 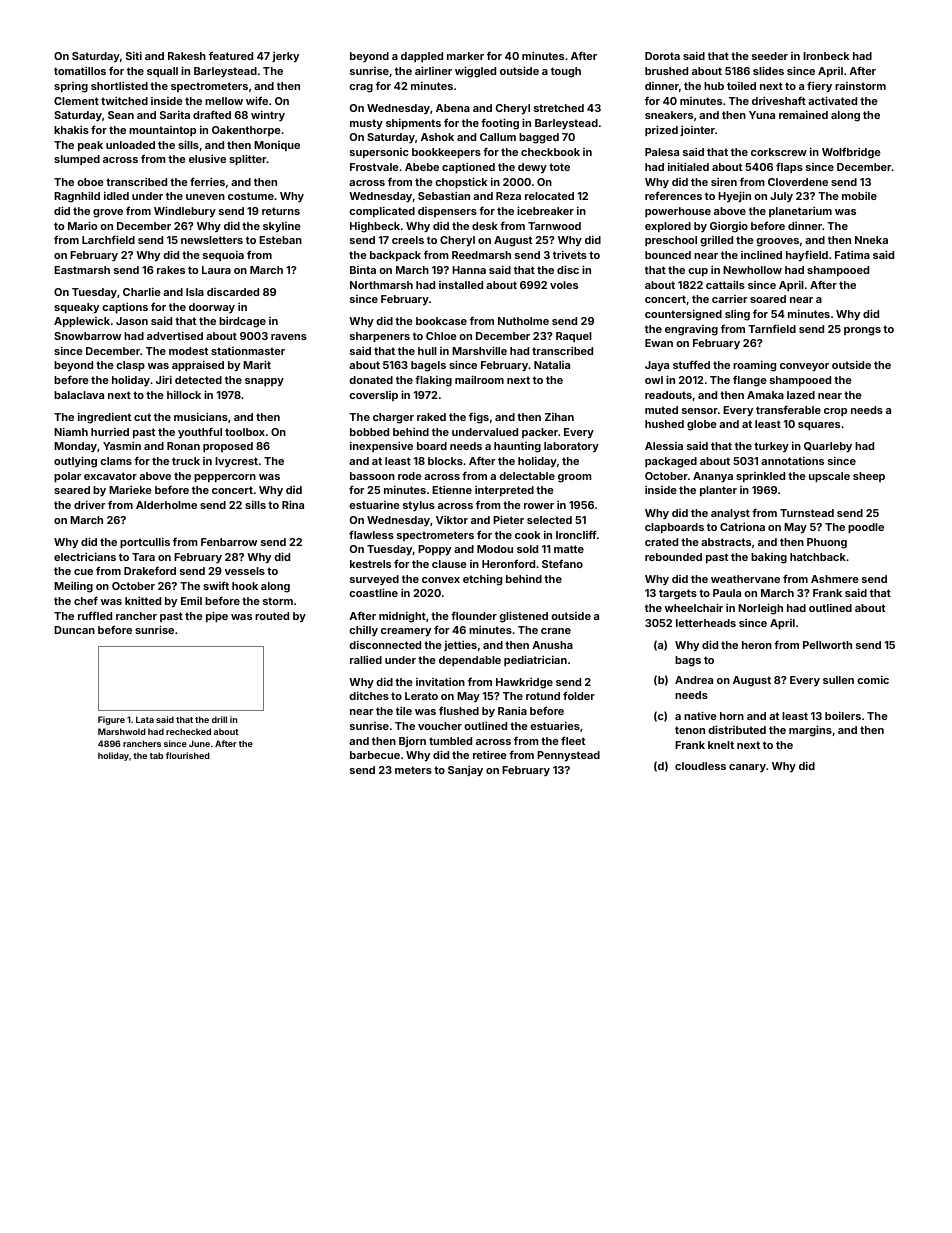 I want to click on dispensers, so click(x=447, y=212).
